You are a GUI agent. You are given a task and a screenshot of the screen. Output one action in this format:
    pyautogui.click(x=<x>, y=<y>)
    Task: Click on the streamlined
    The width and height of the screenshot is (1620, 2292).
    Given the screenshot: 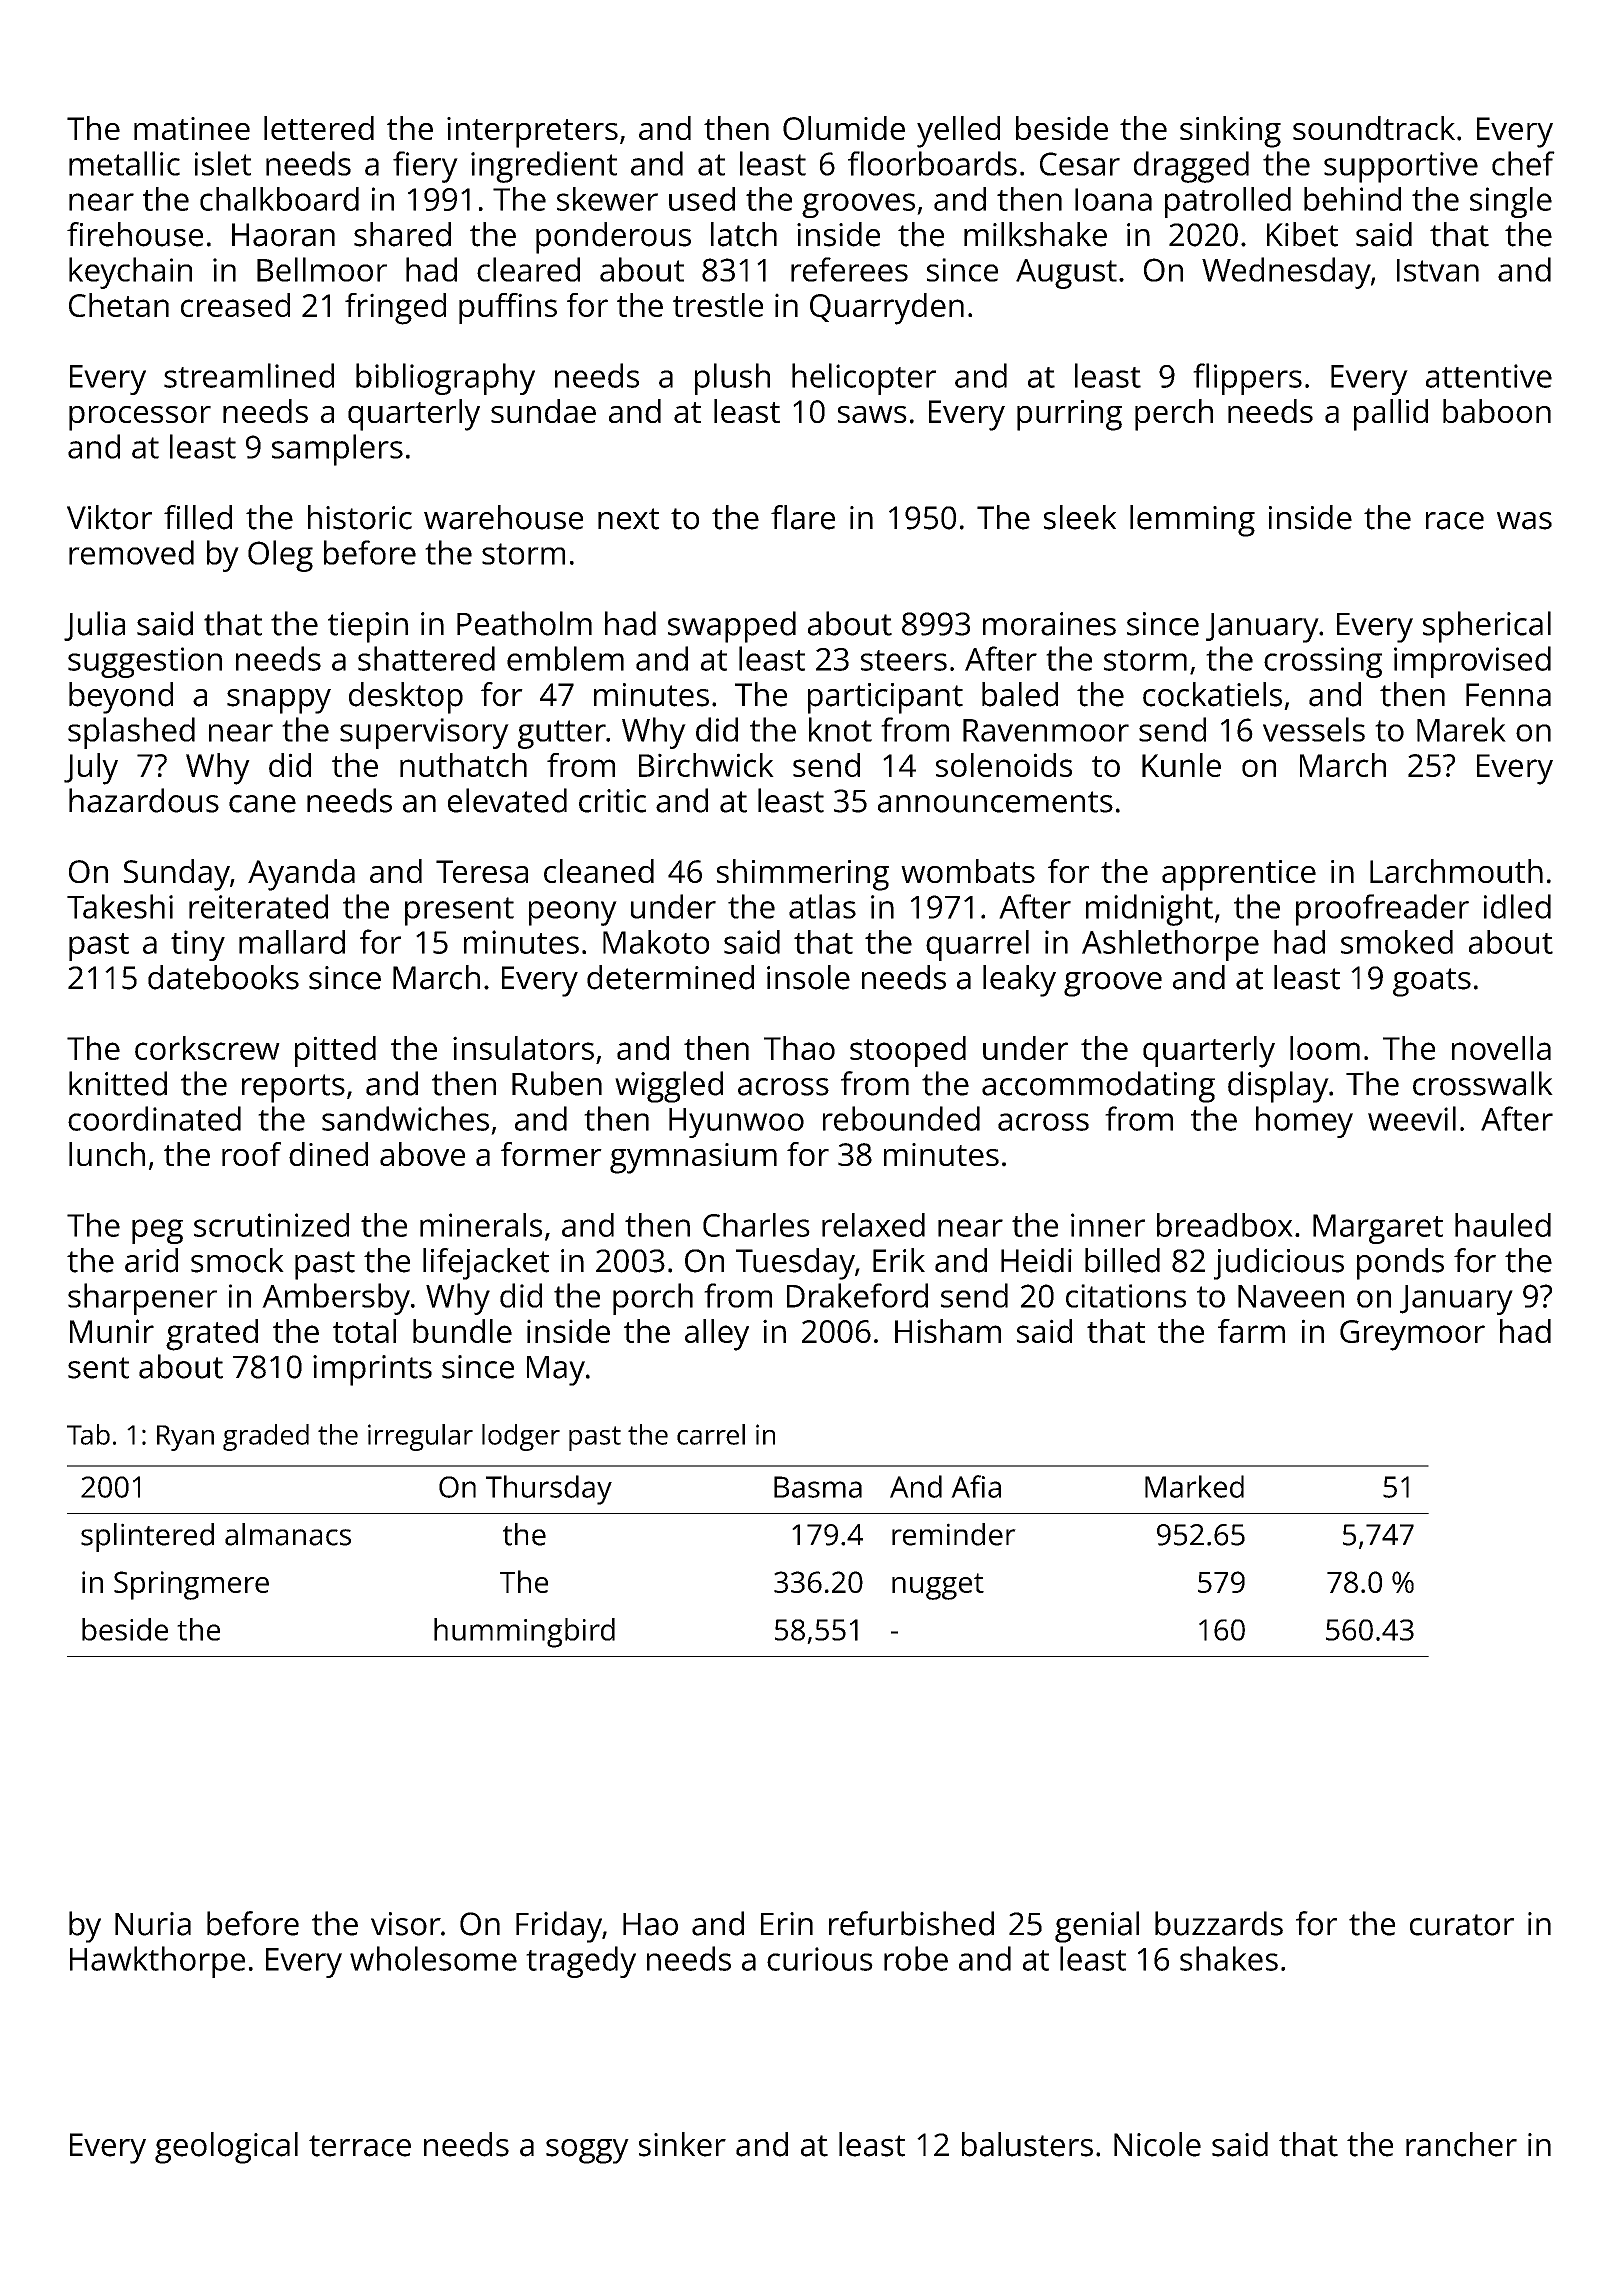 What is the action you would take?
    pyautogui.click(x=249, y=375)
